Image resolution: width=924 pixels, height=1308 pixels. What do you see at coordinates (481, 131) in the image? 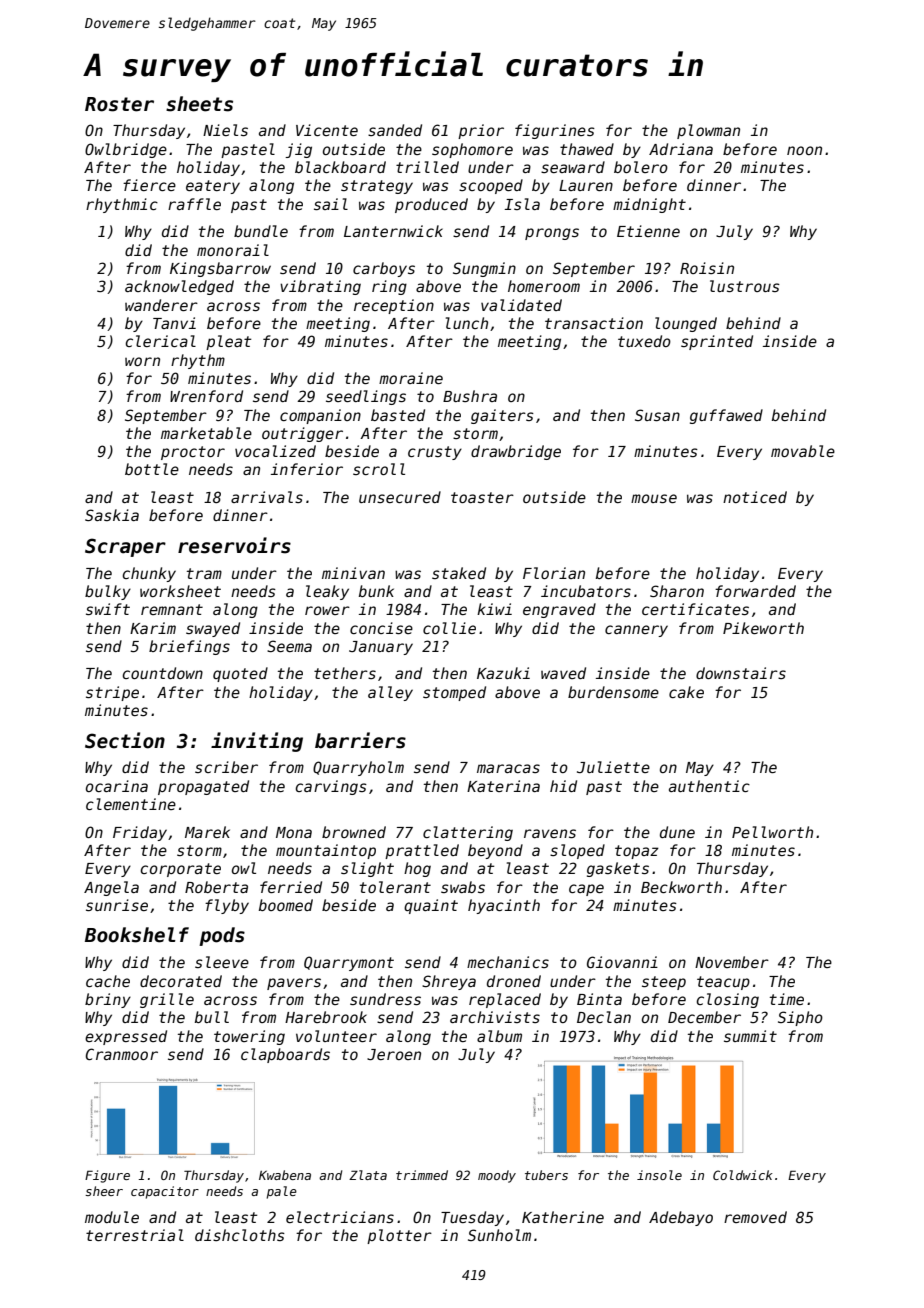
I see `prior` at bounding box center [481, 131].
